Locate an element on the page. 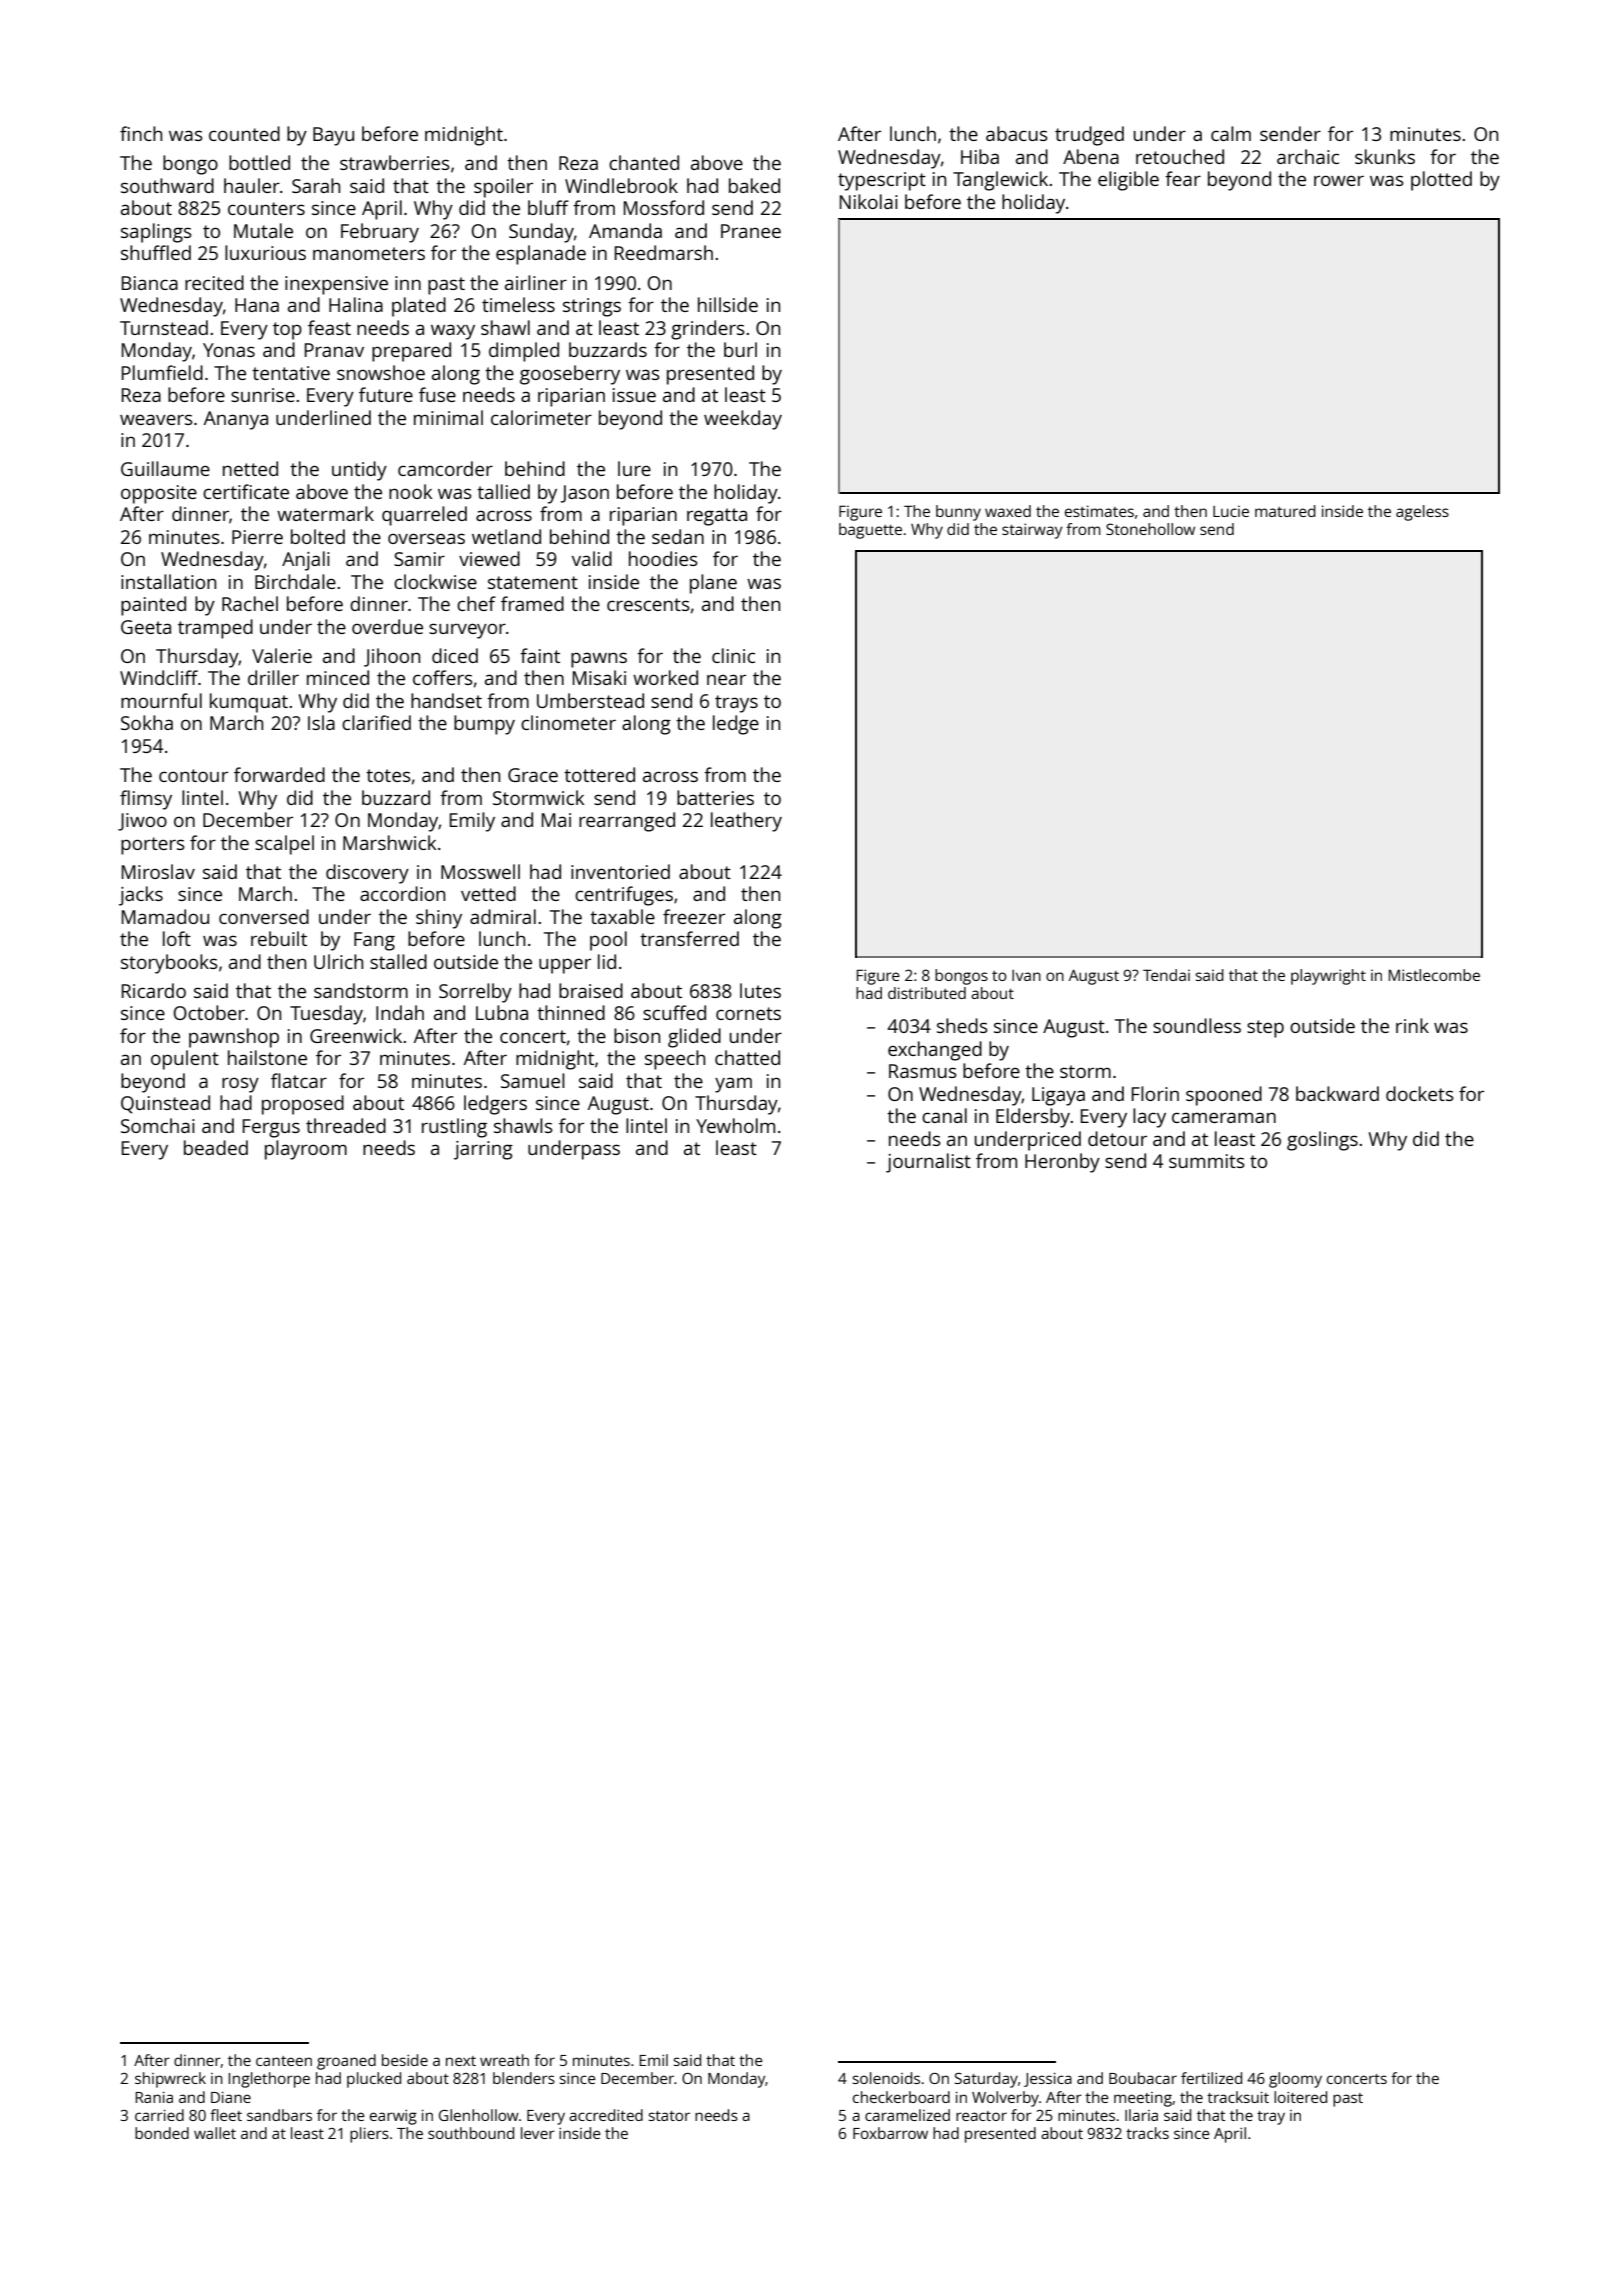  summits is located at coordinates (1207, 1161).
